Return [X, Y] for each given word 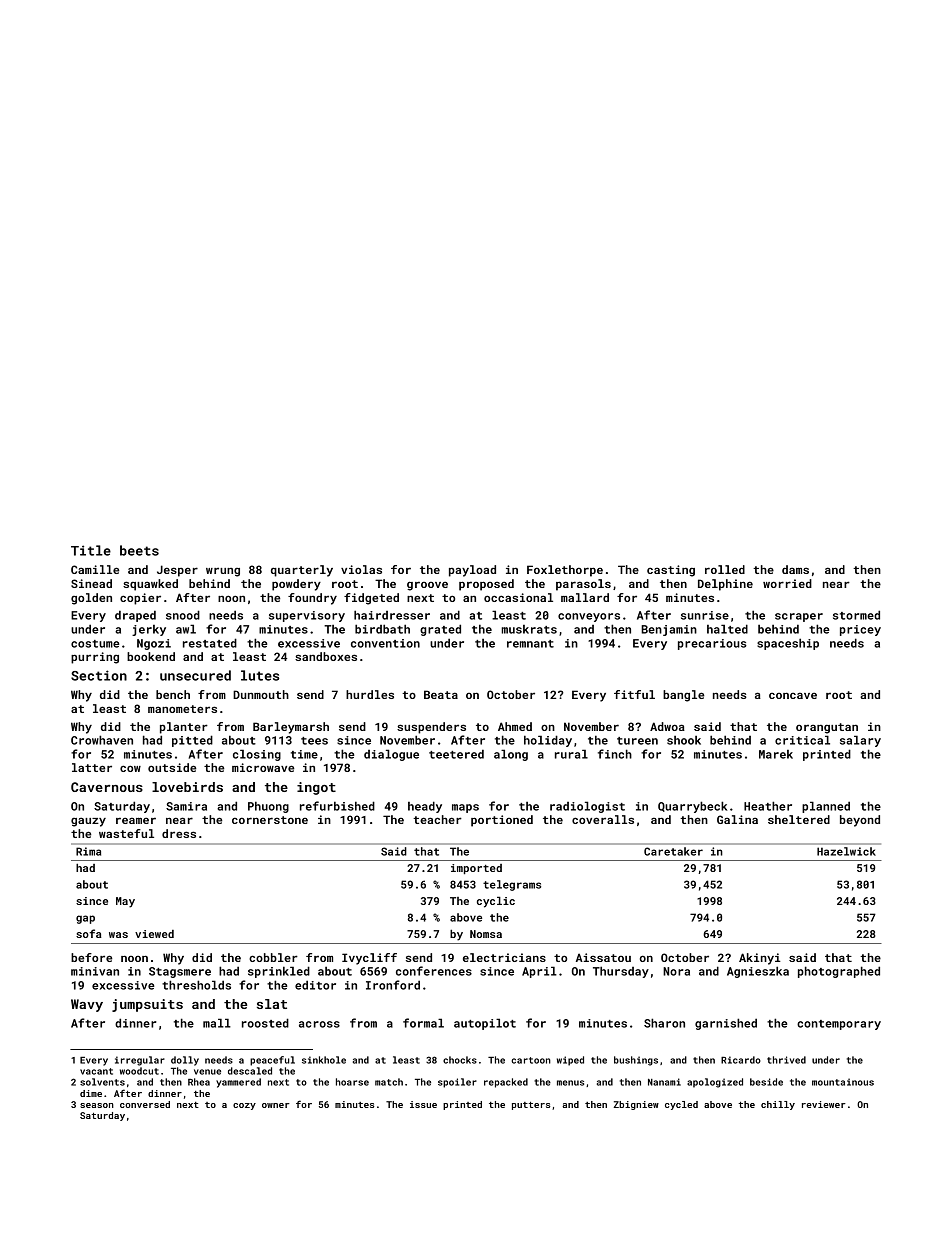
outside [172, 767]
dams [795, 569]
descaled [250, 1071]
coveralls [603, 819]
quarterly [302, 571]
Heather [768, 806]
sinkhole [324, 1060]
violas [361, 569]
